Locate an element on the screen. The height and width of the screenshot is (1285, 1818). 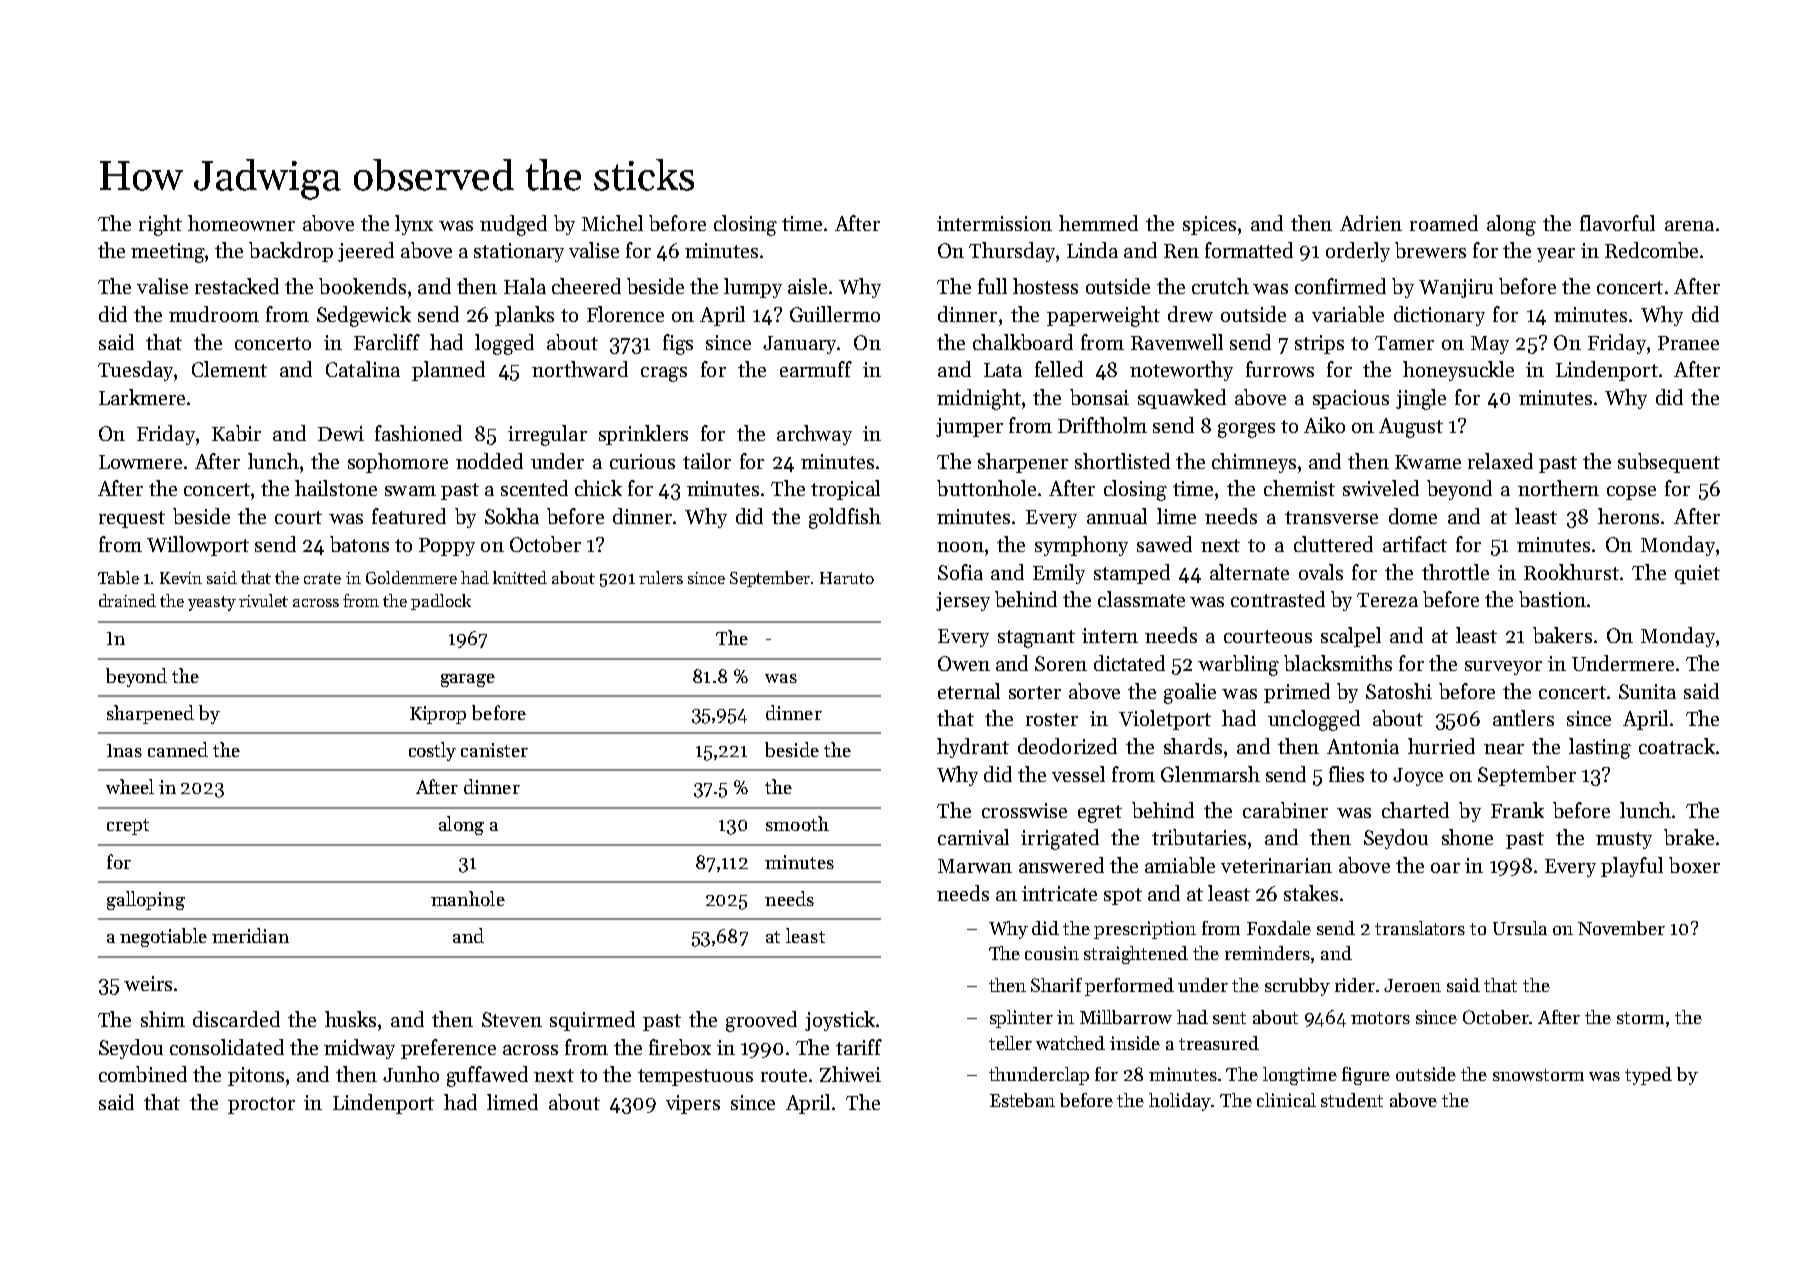
noon is located at coordinates (960, 547).
